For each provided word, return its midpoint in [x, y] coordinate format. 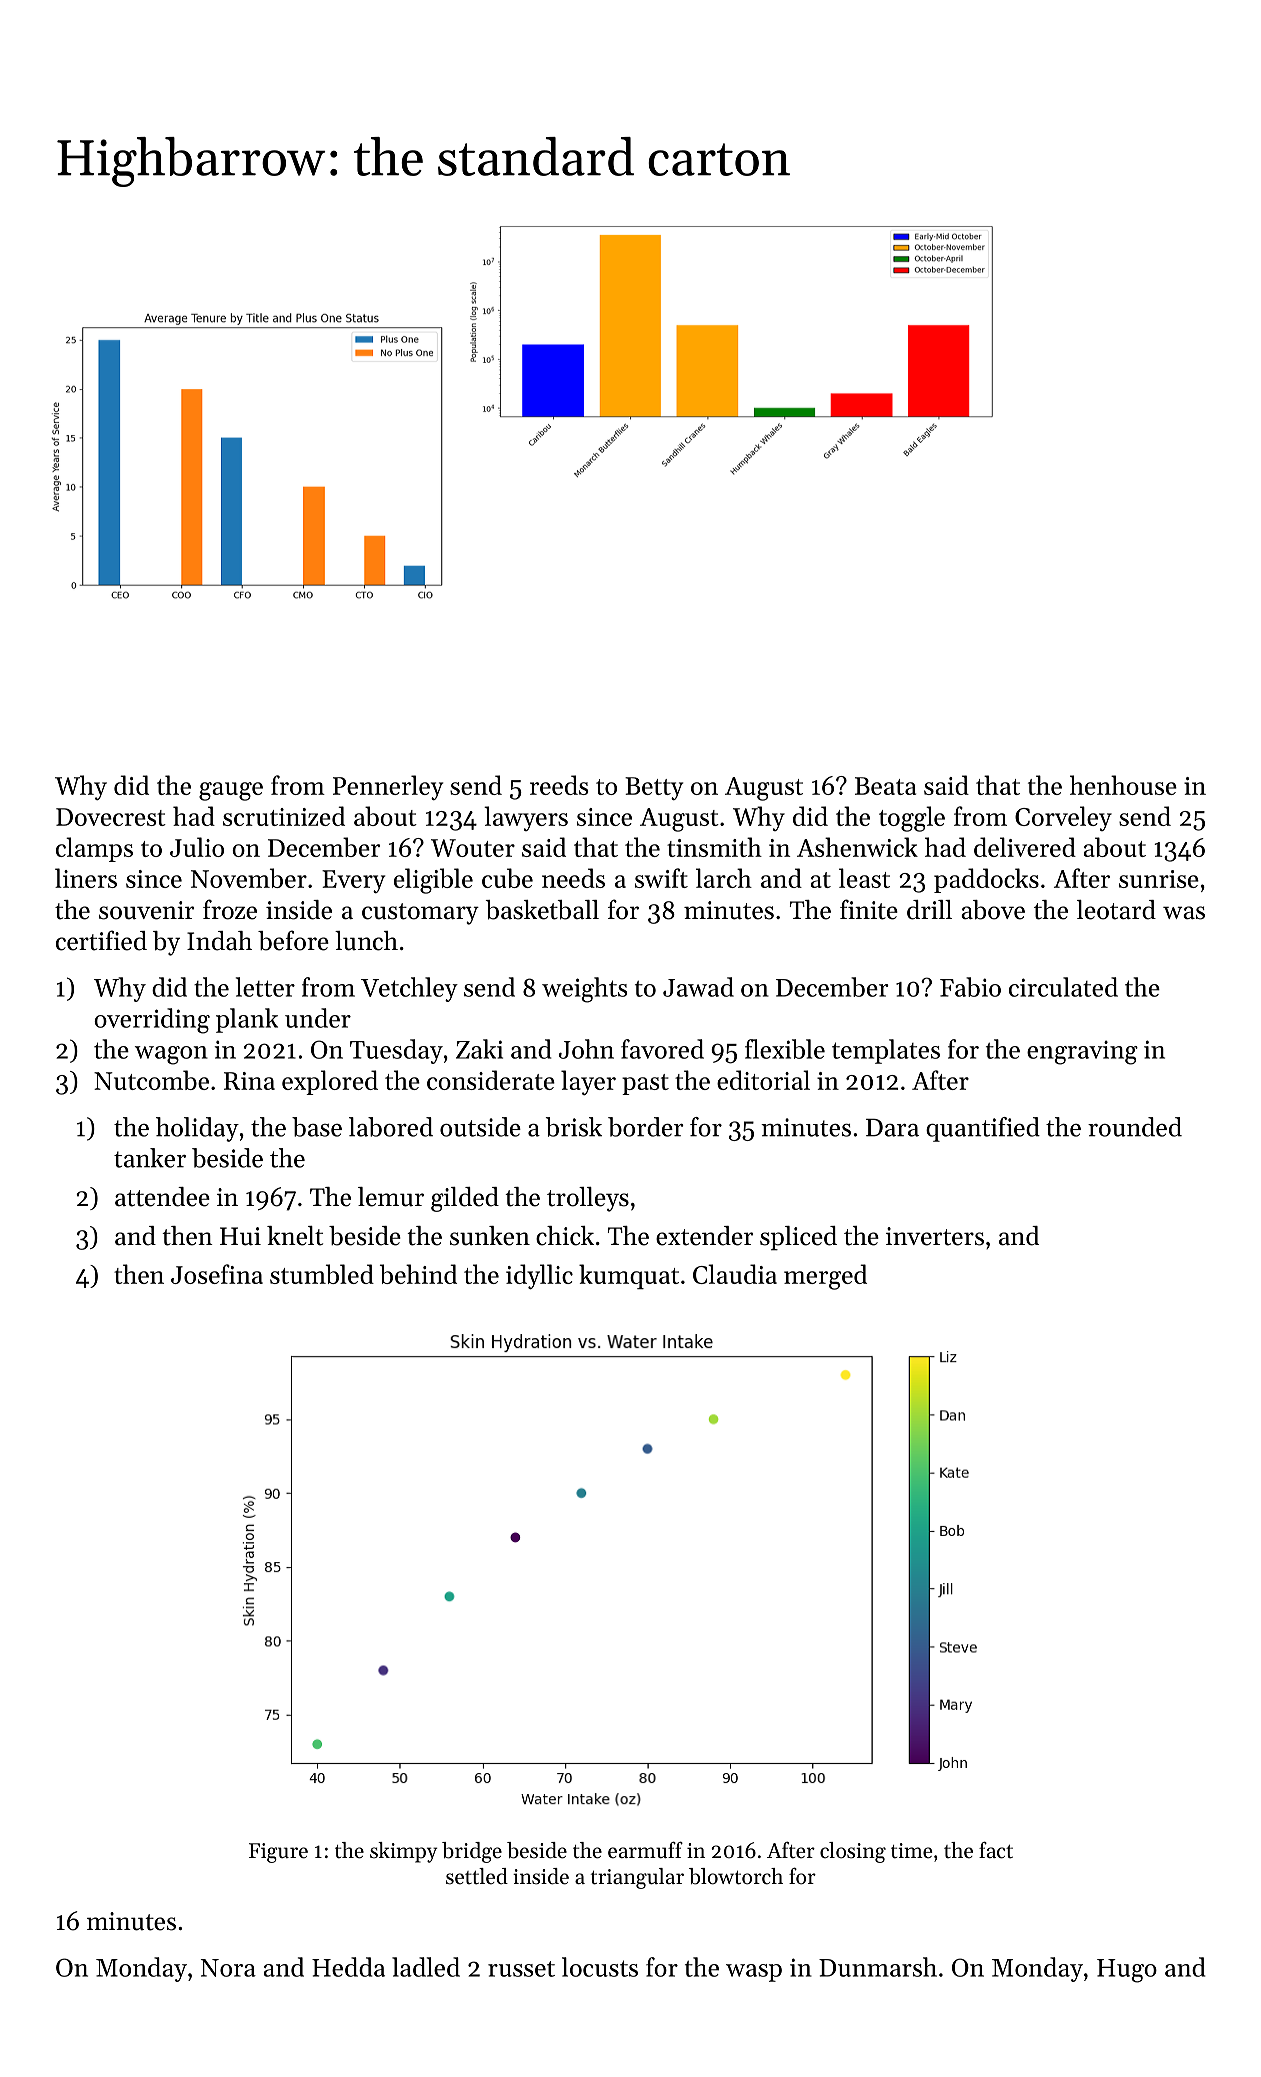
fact [996, 1850]
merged [825, 1277]
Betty [654, 788]
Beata [885, 786]
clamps [94, 849]
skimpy [403, 1852]
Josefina [217, 1274]
